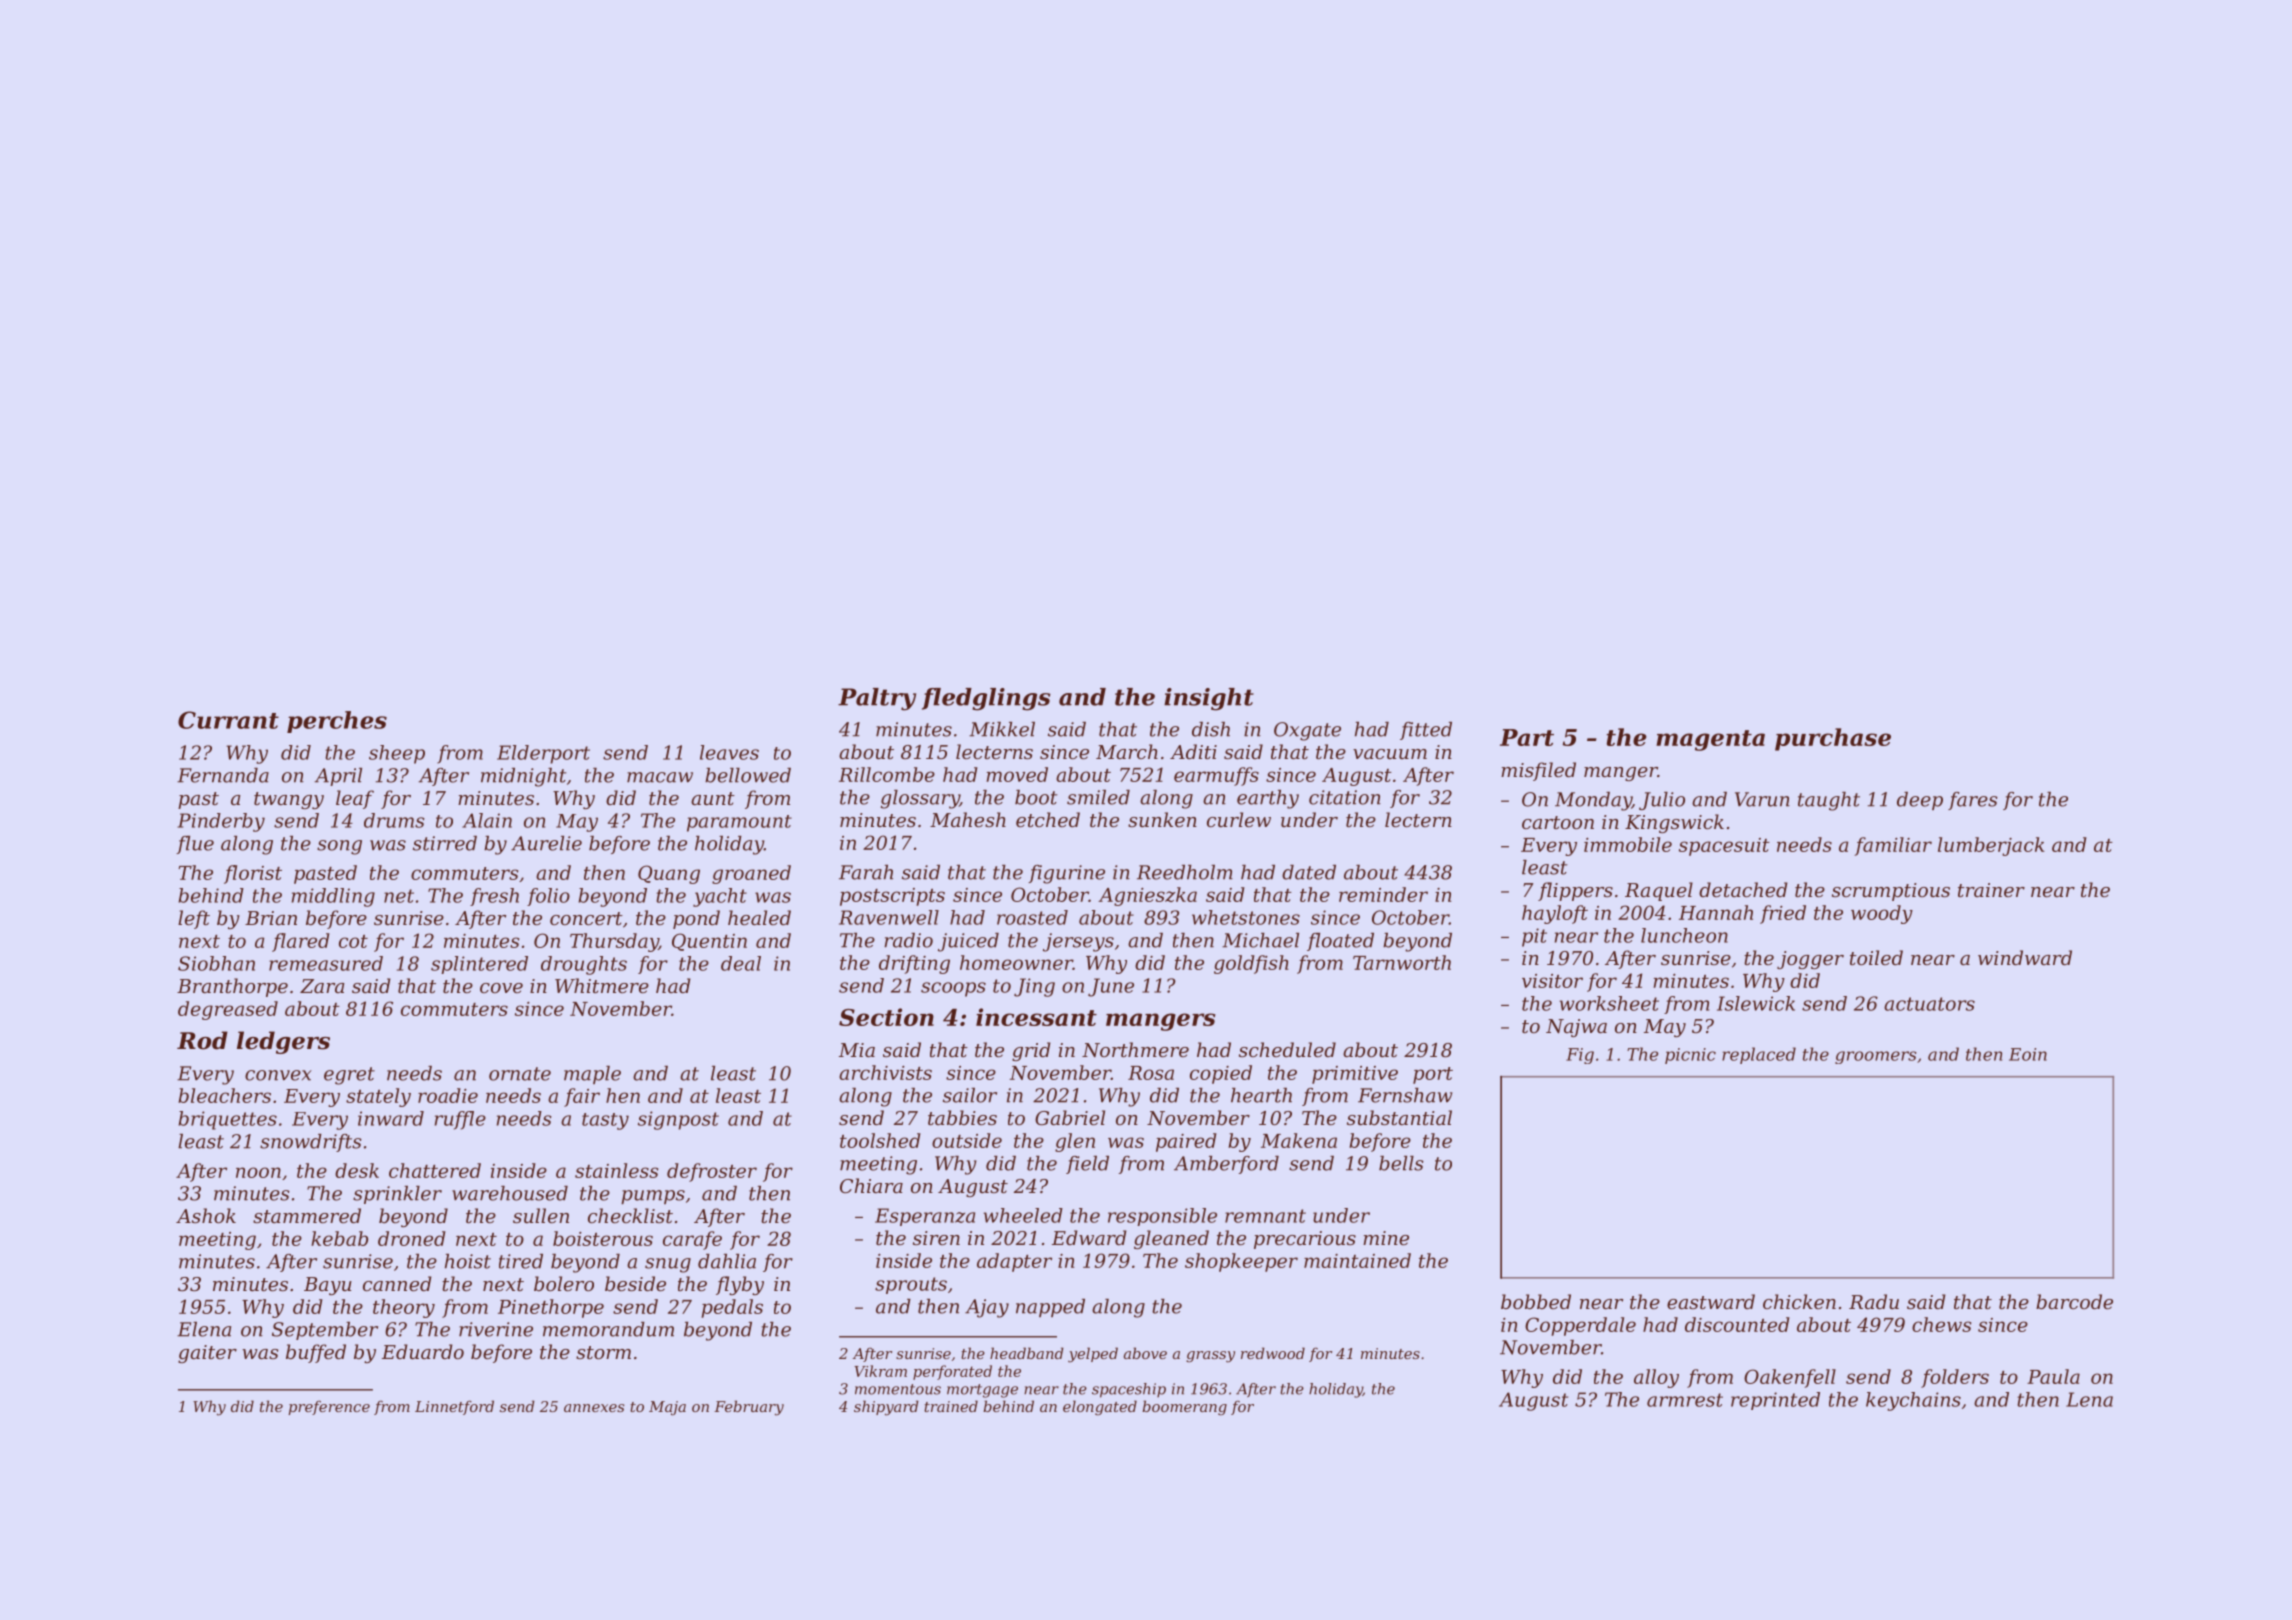 This screenshot has height=1620, width=2292. What do you see at coordinates (1184, 1408) in the screenshot?
I see `boomerang` at bounding box center [1184, 1408].
